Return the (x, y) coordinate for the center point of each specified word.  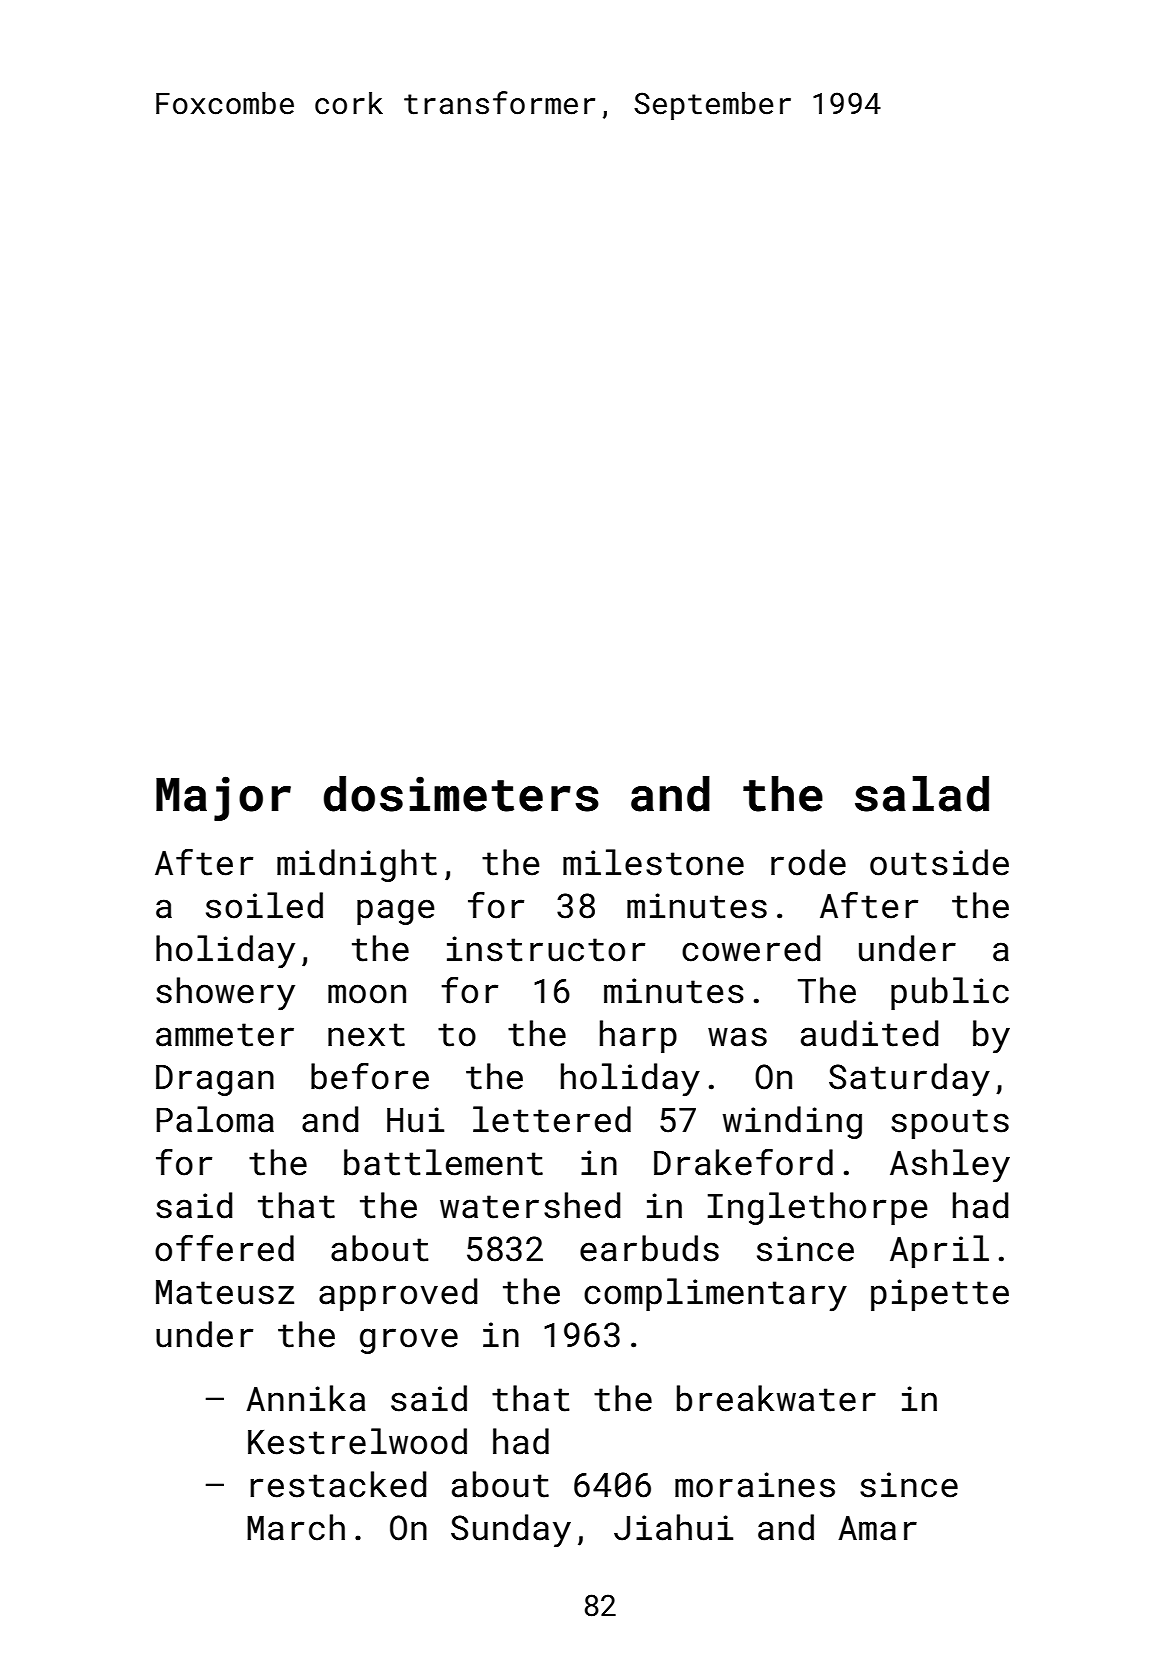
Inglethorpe (818, 1208)
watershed (530, 1205)
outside (939, 862)
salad (922, 794)
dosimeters (461, 794)
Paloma (215, 1119)
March (296, 1527)
